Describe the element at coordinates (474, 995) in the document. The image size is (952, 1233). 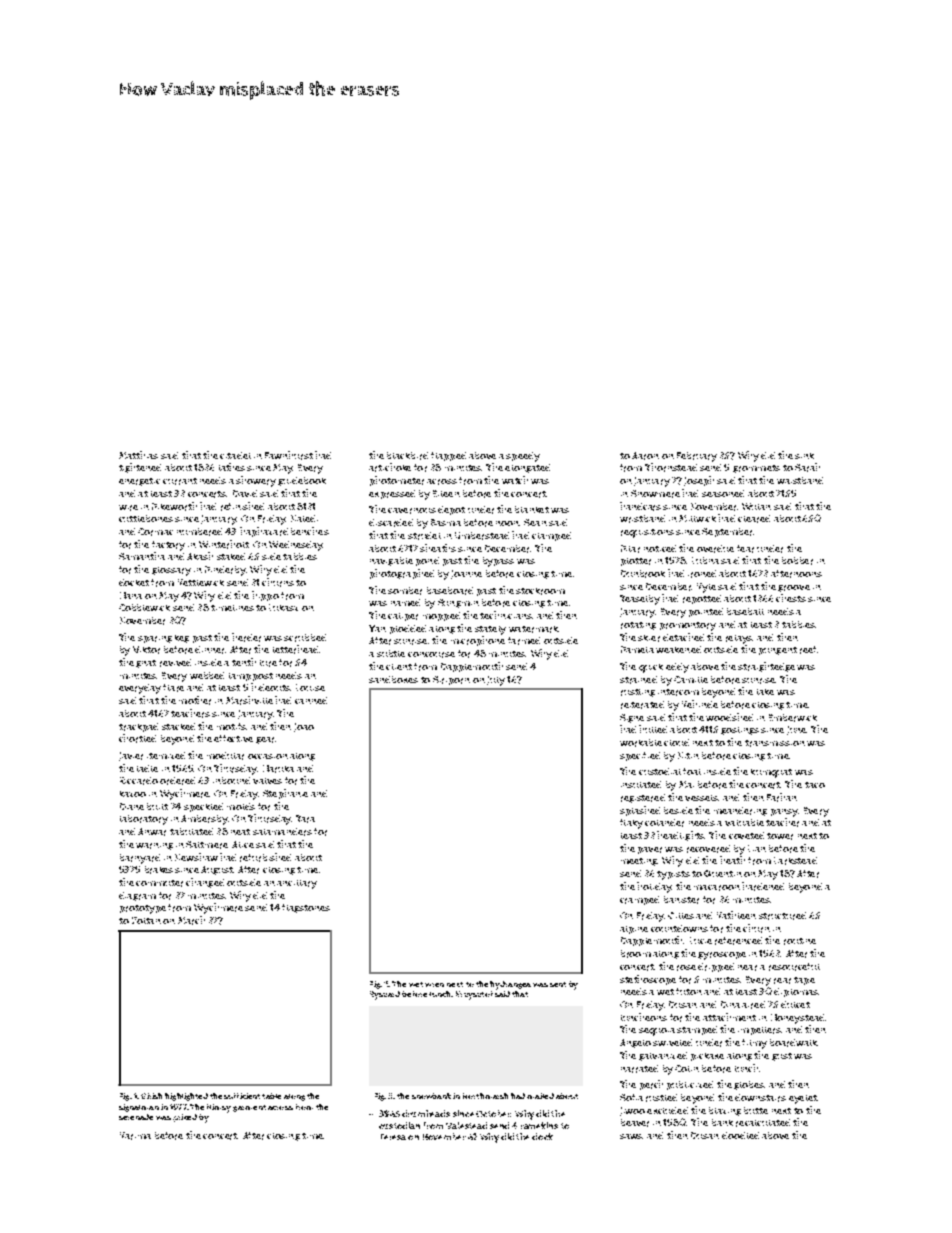
I see `Krzysztof` at that location.
